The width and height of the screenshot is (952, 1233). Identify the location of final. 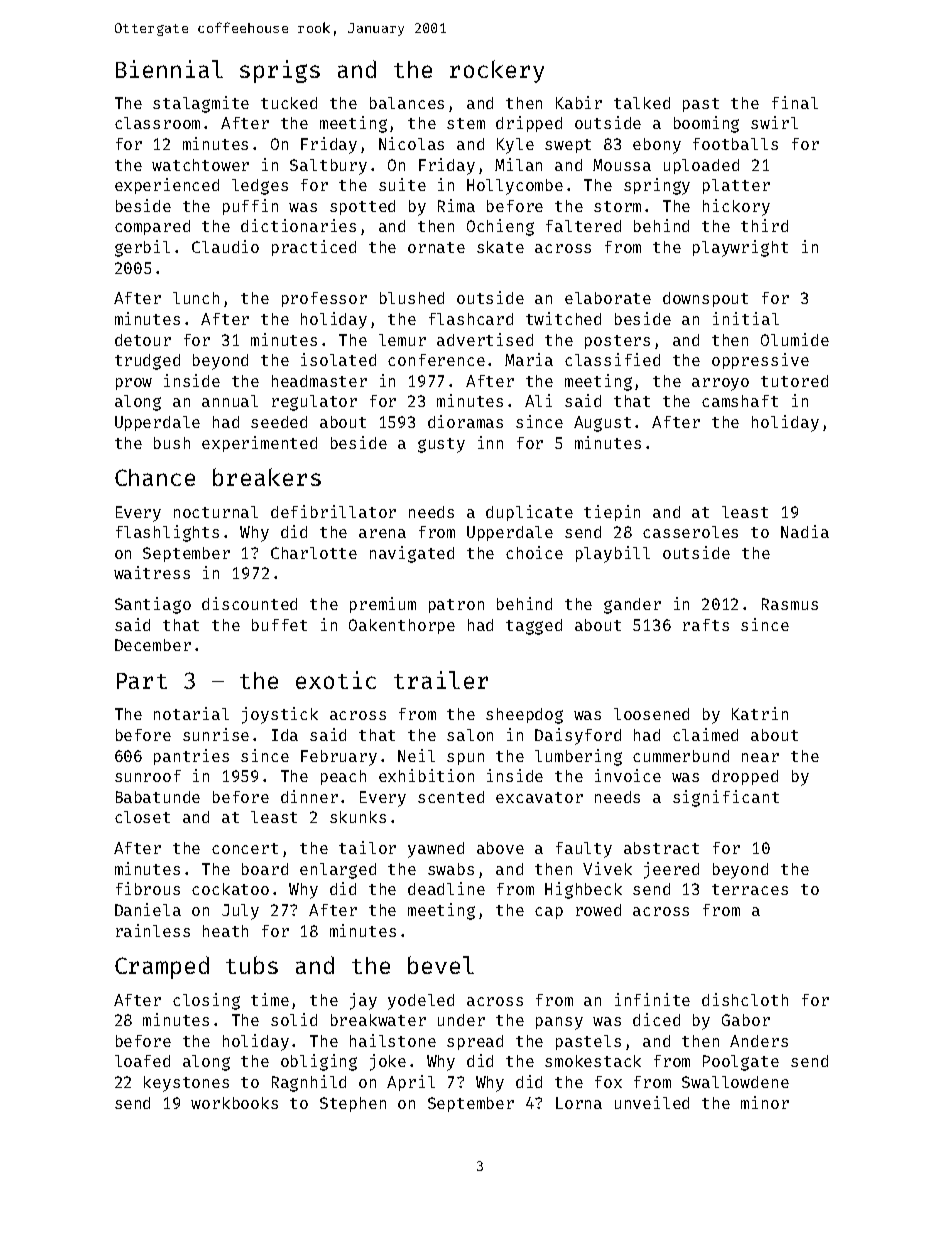
(795, 102).
